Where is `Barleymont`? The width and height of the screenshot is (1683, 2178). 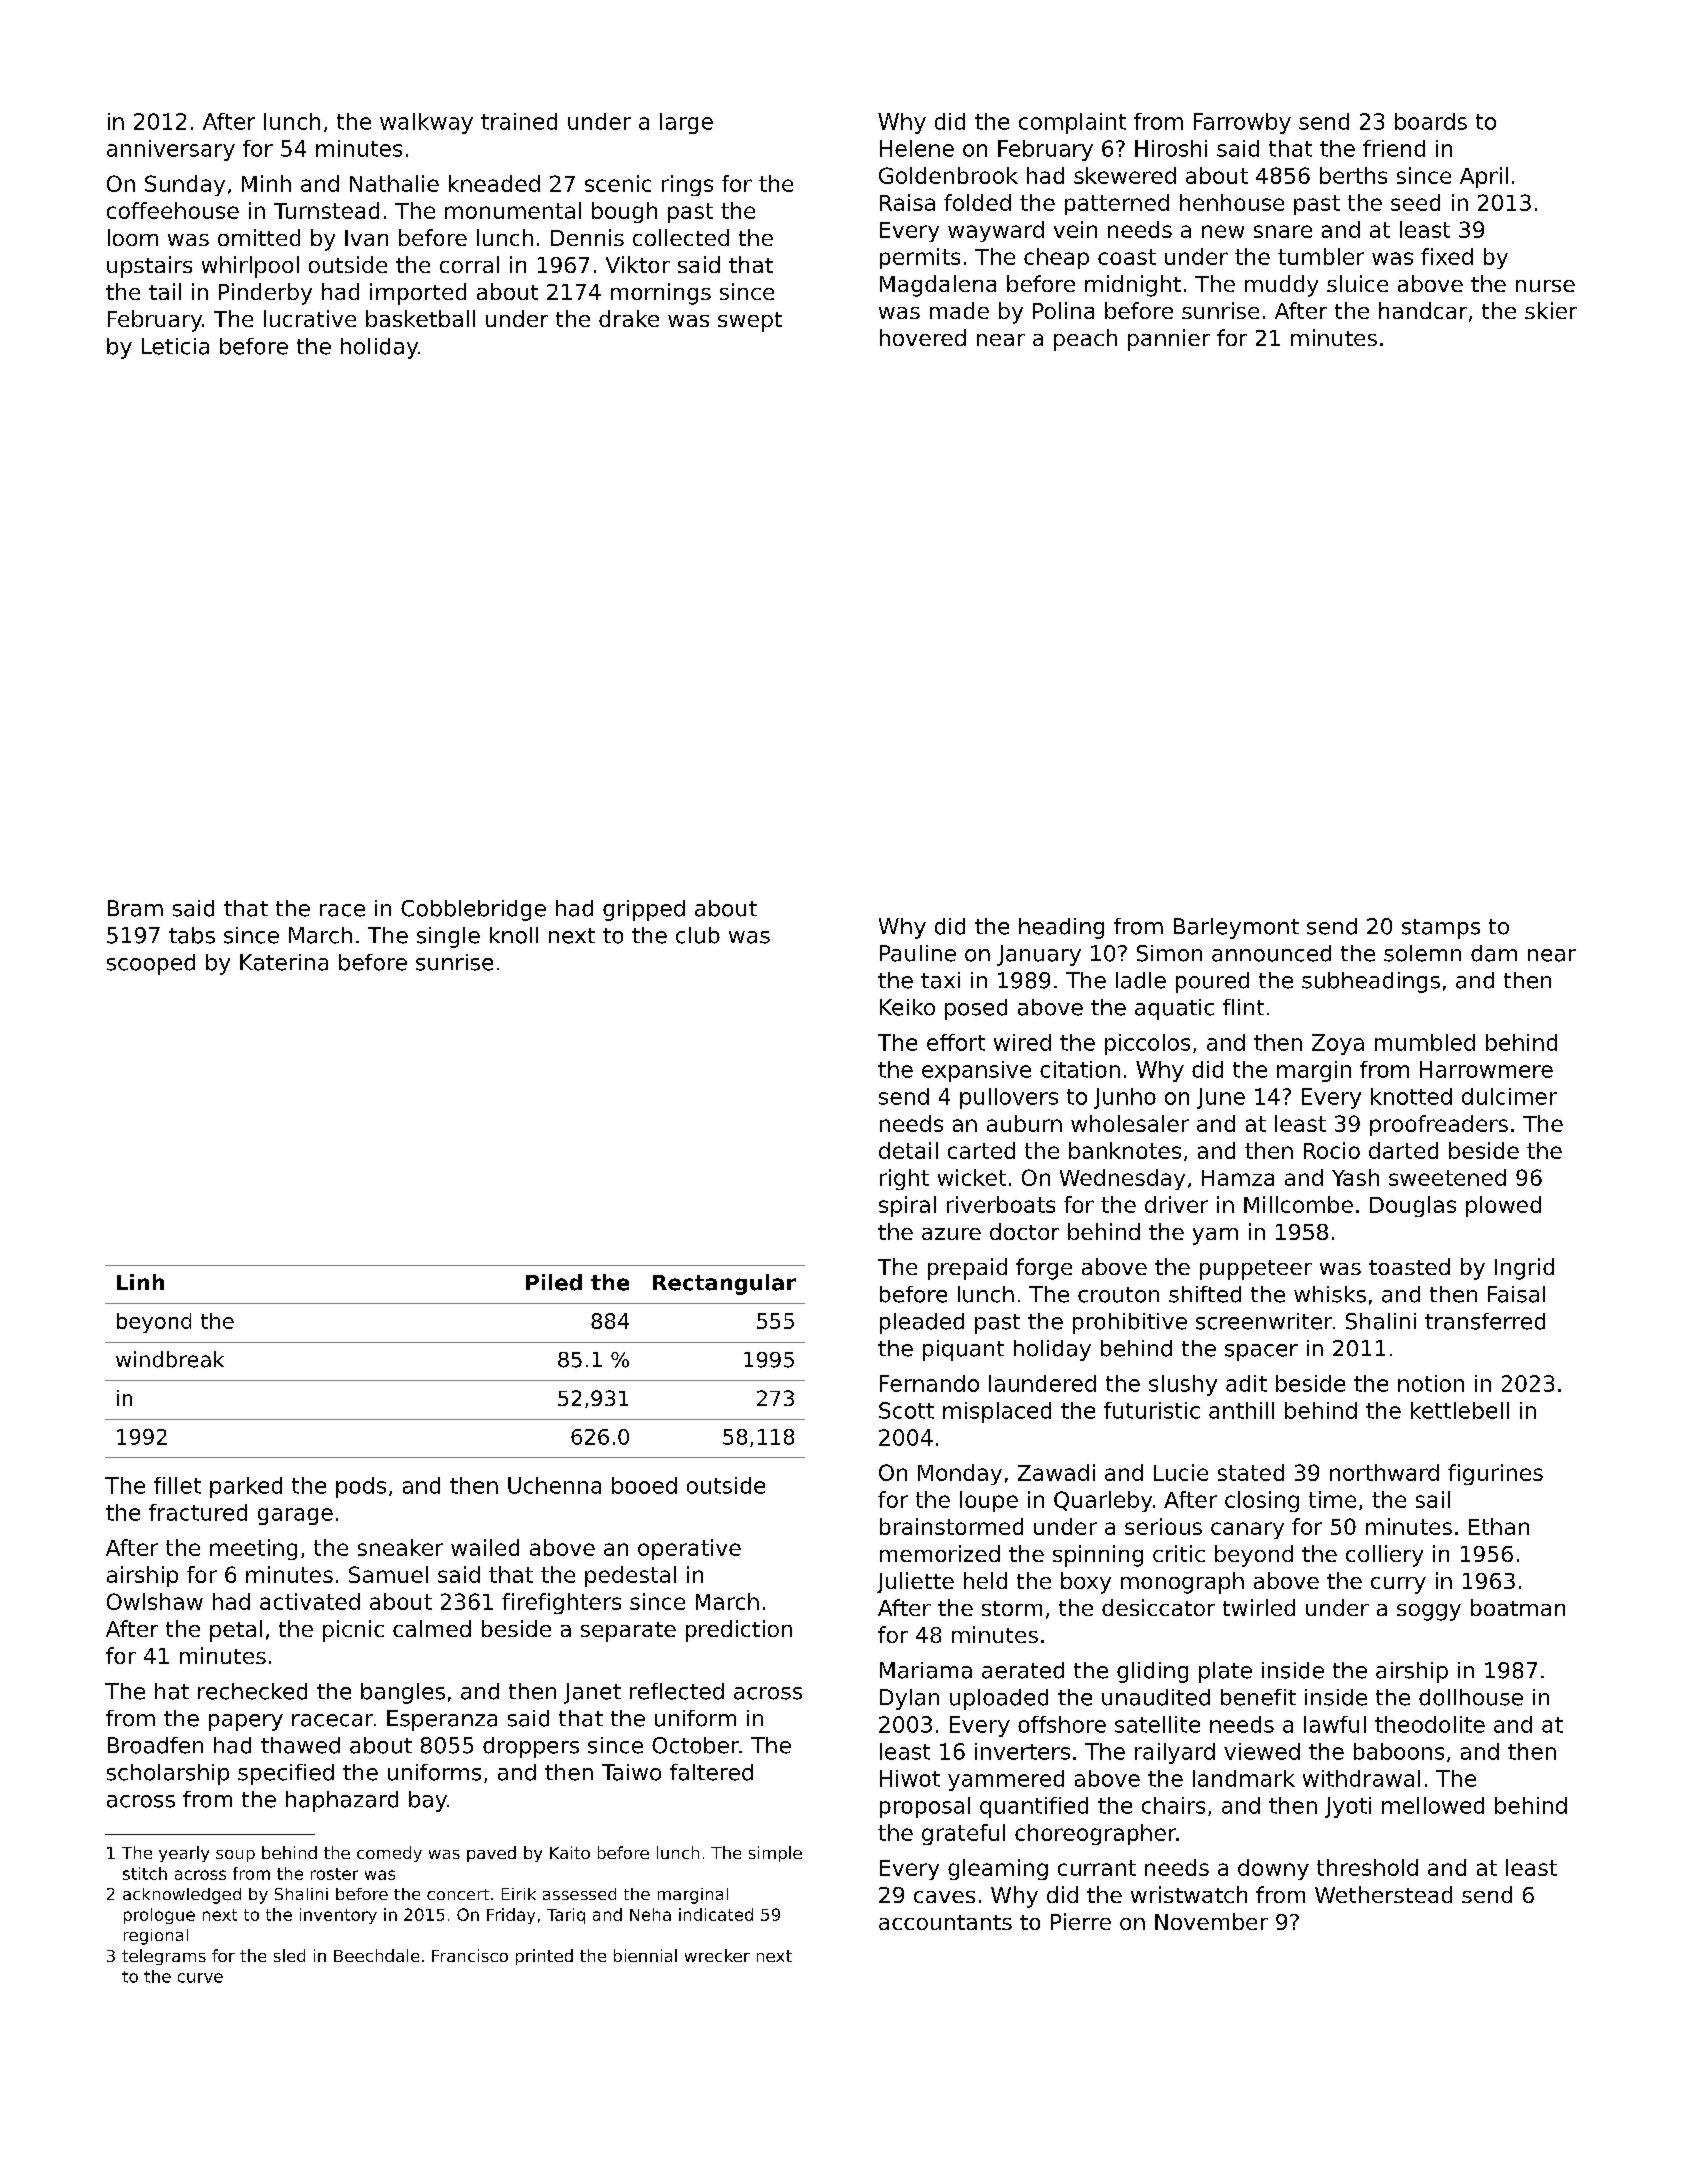
Barleymont is located at coordinates (1236, 928).
